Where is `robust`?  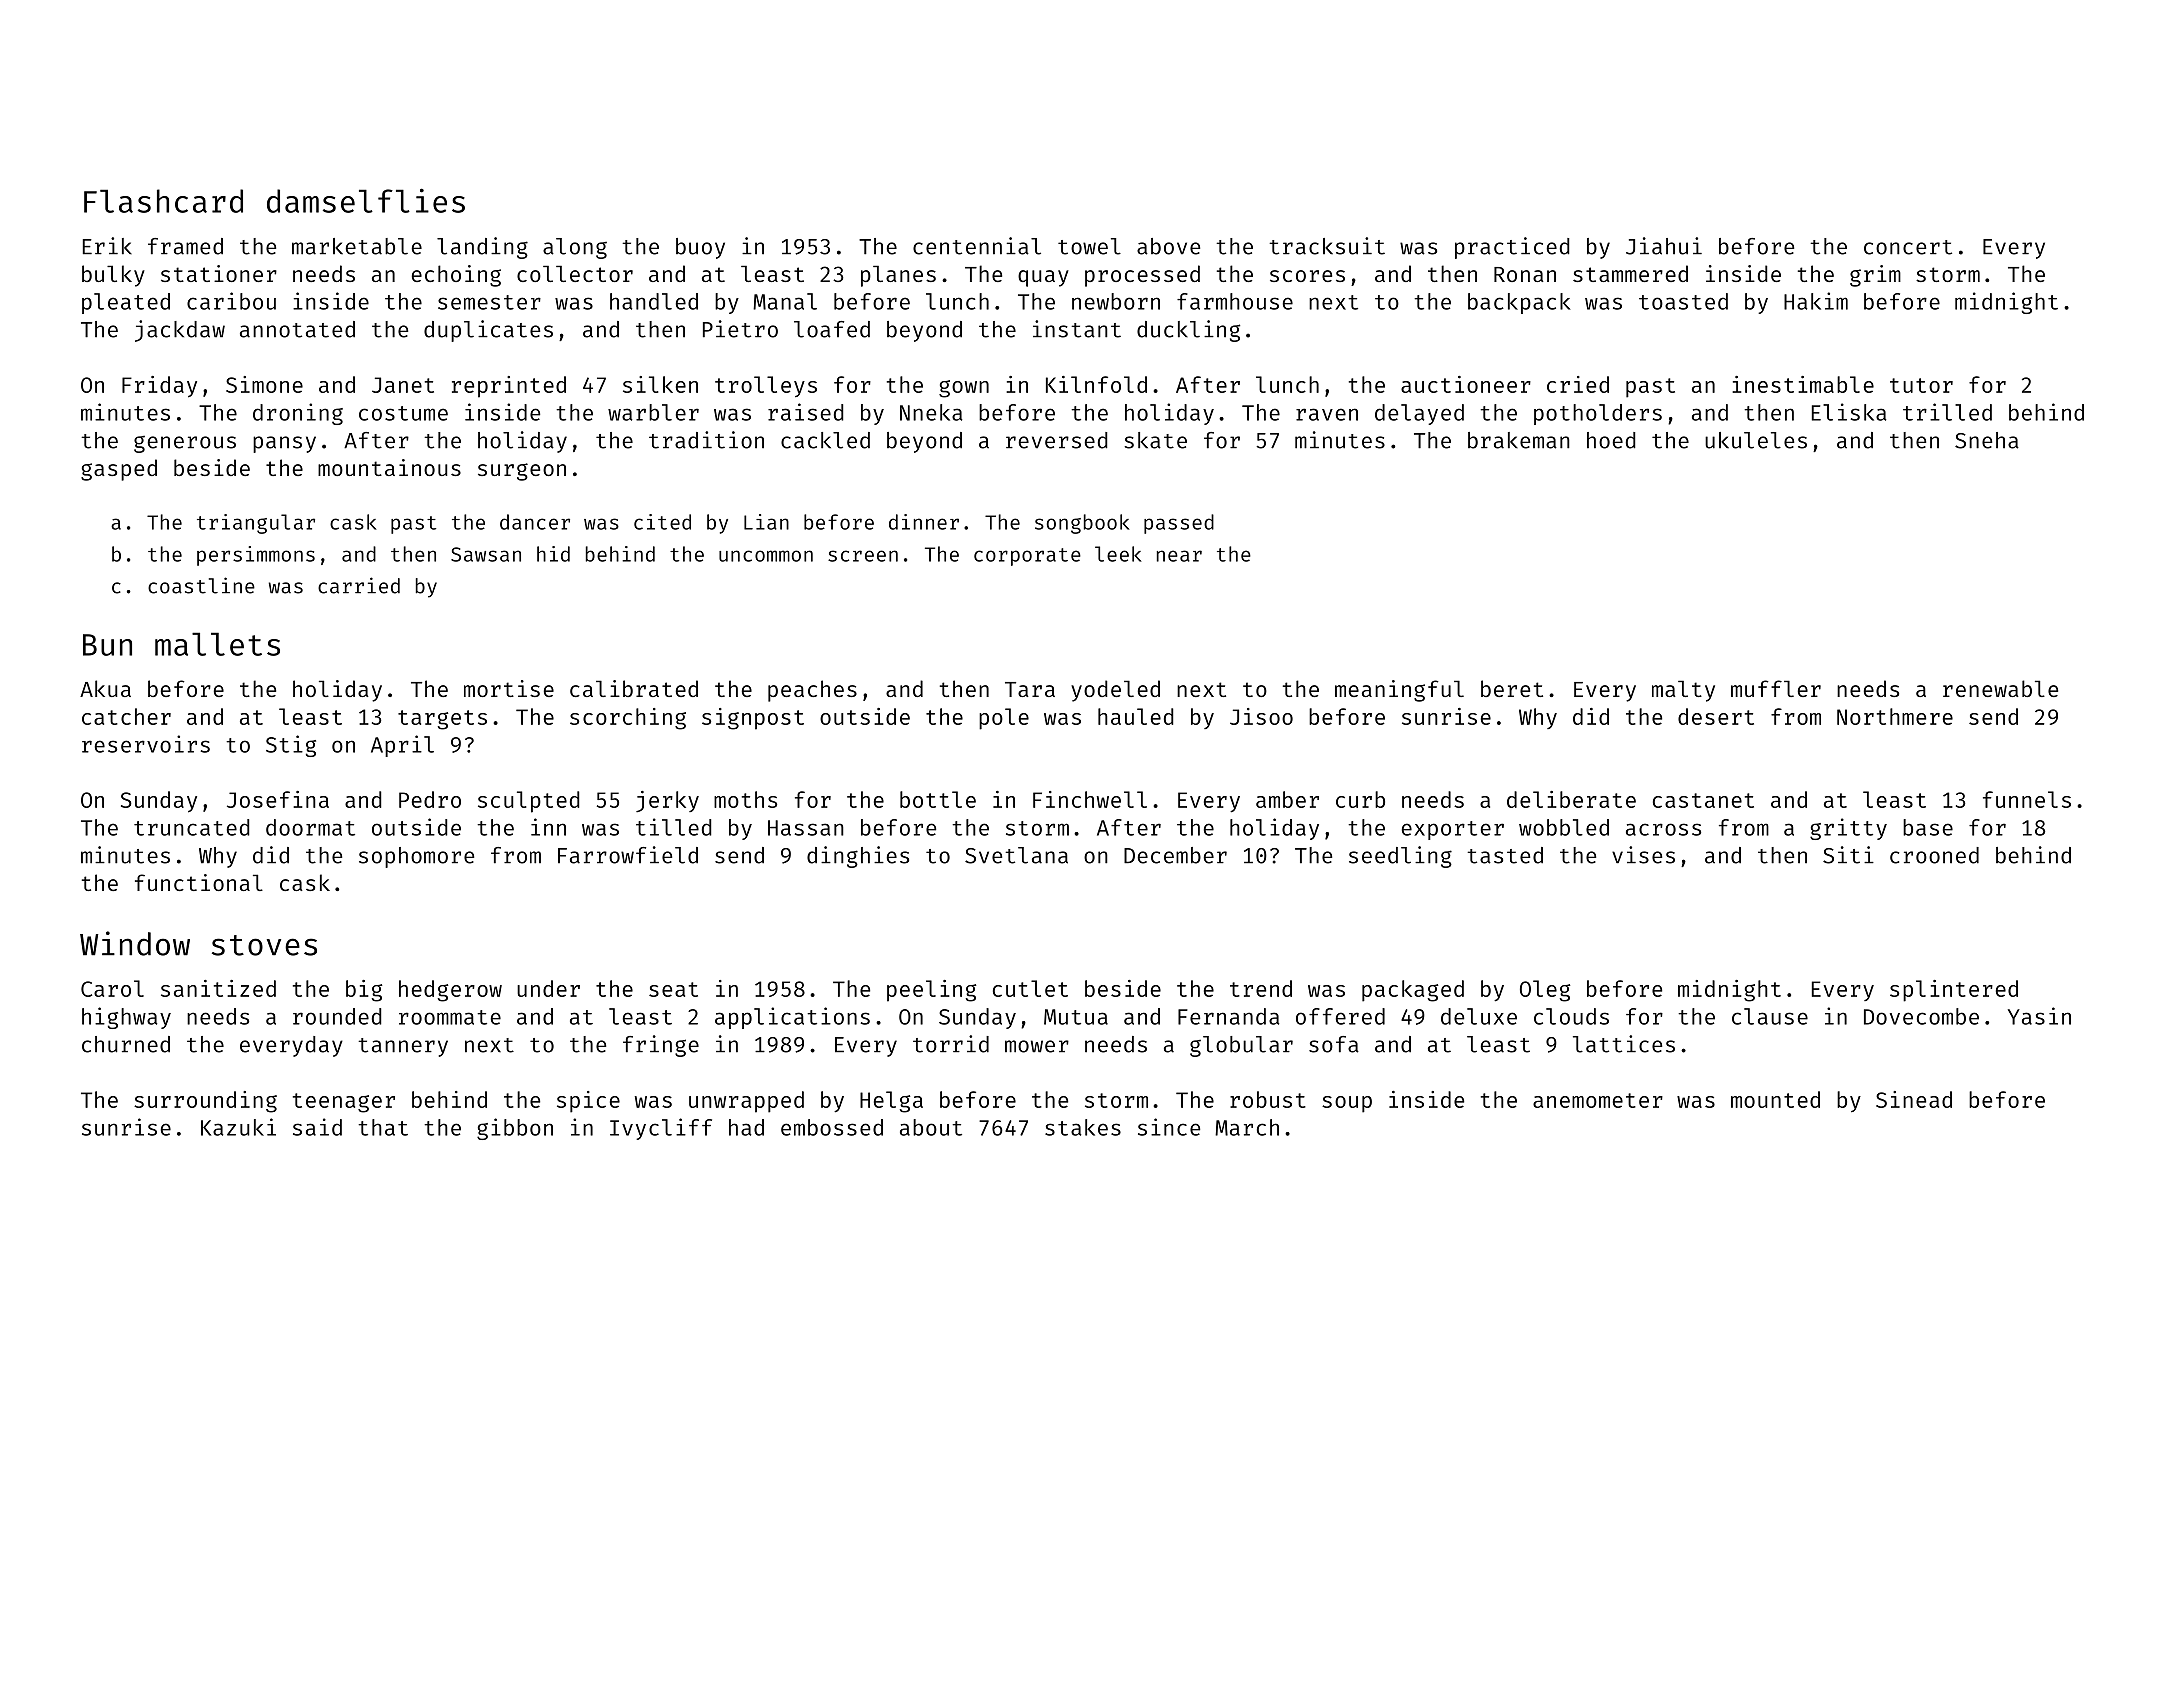
robust is located at coordinates (1268, 1099).
